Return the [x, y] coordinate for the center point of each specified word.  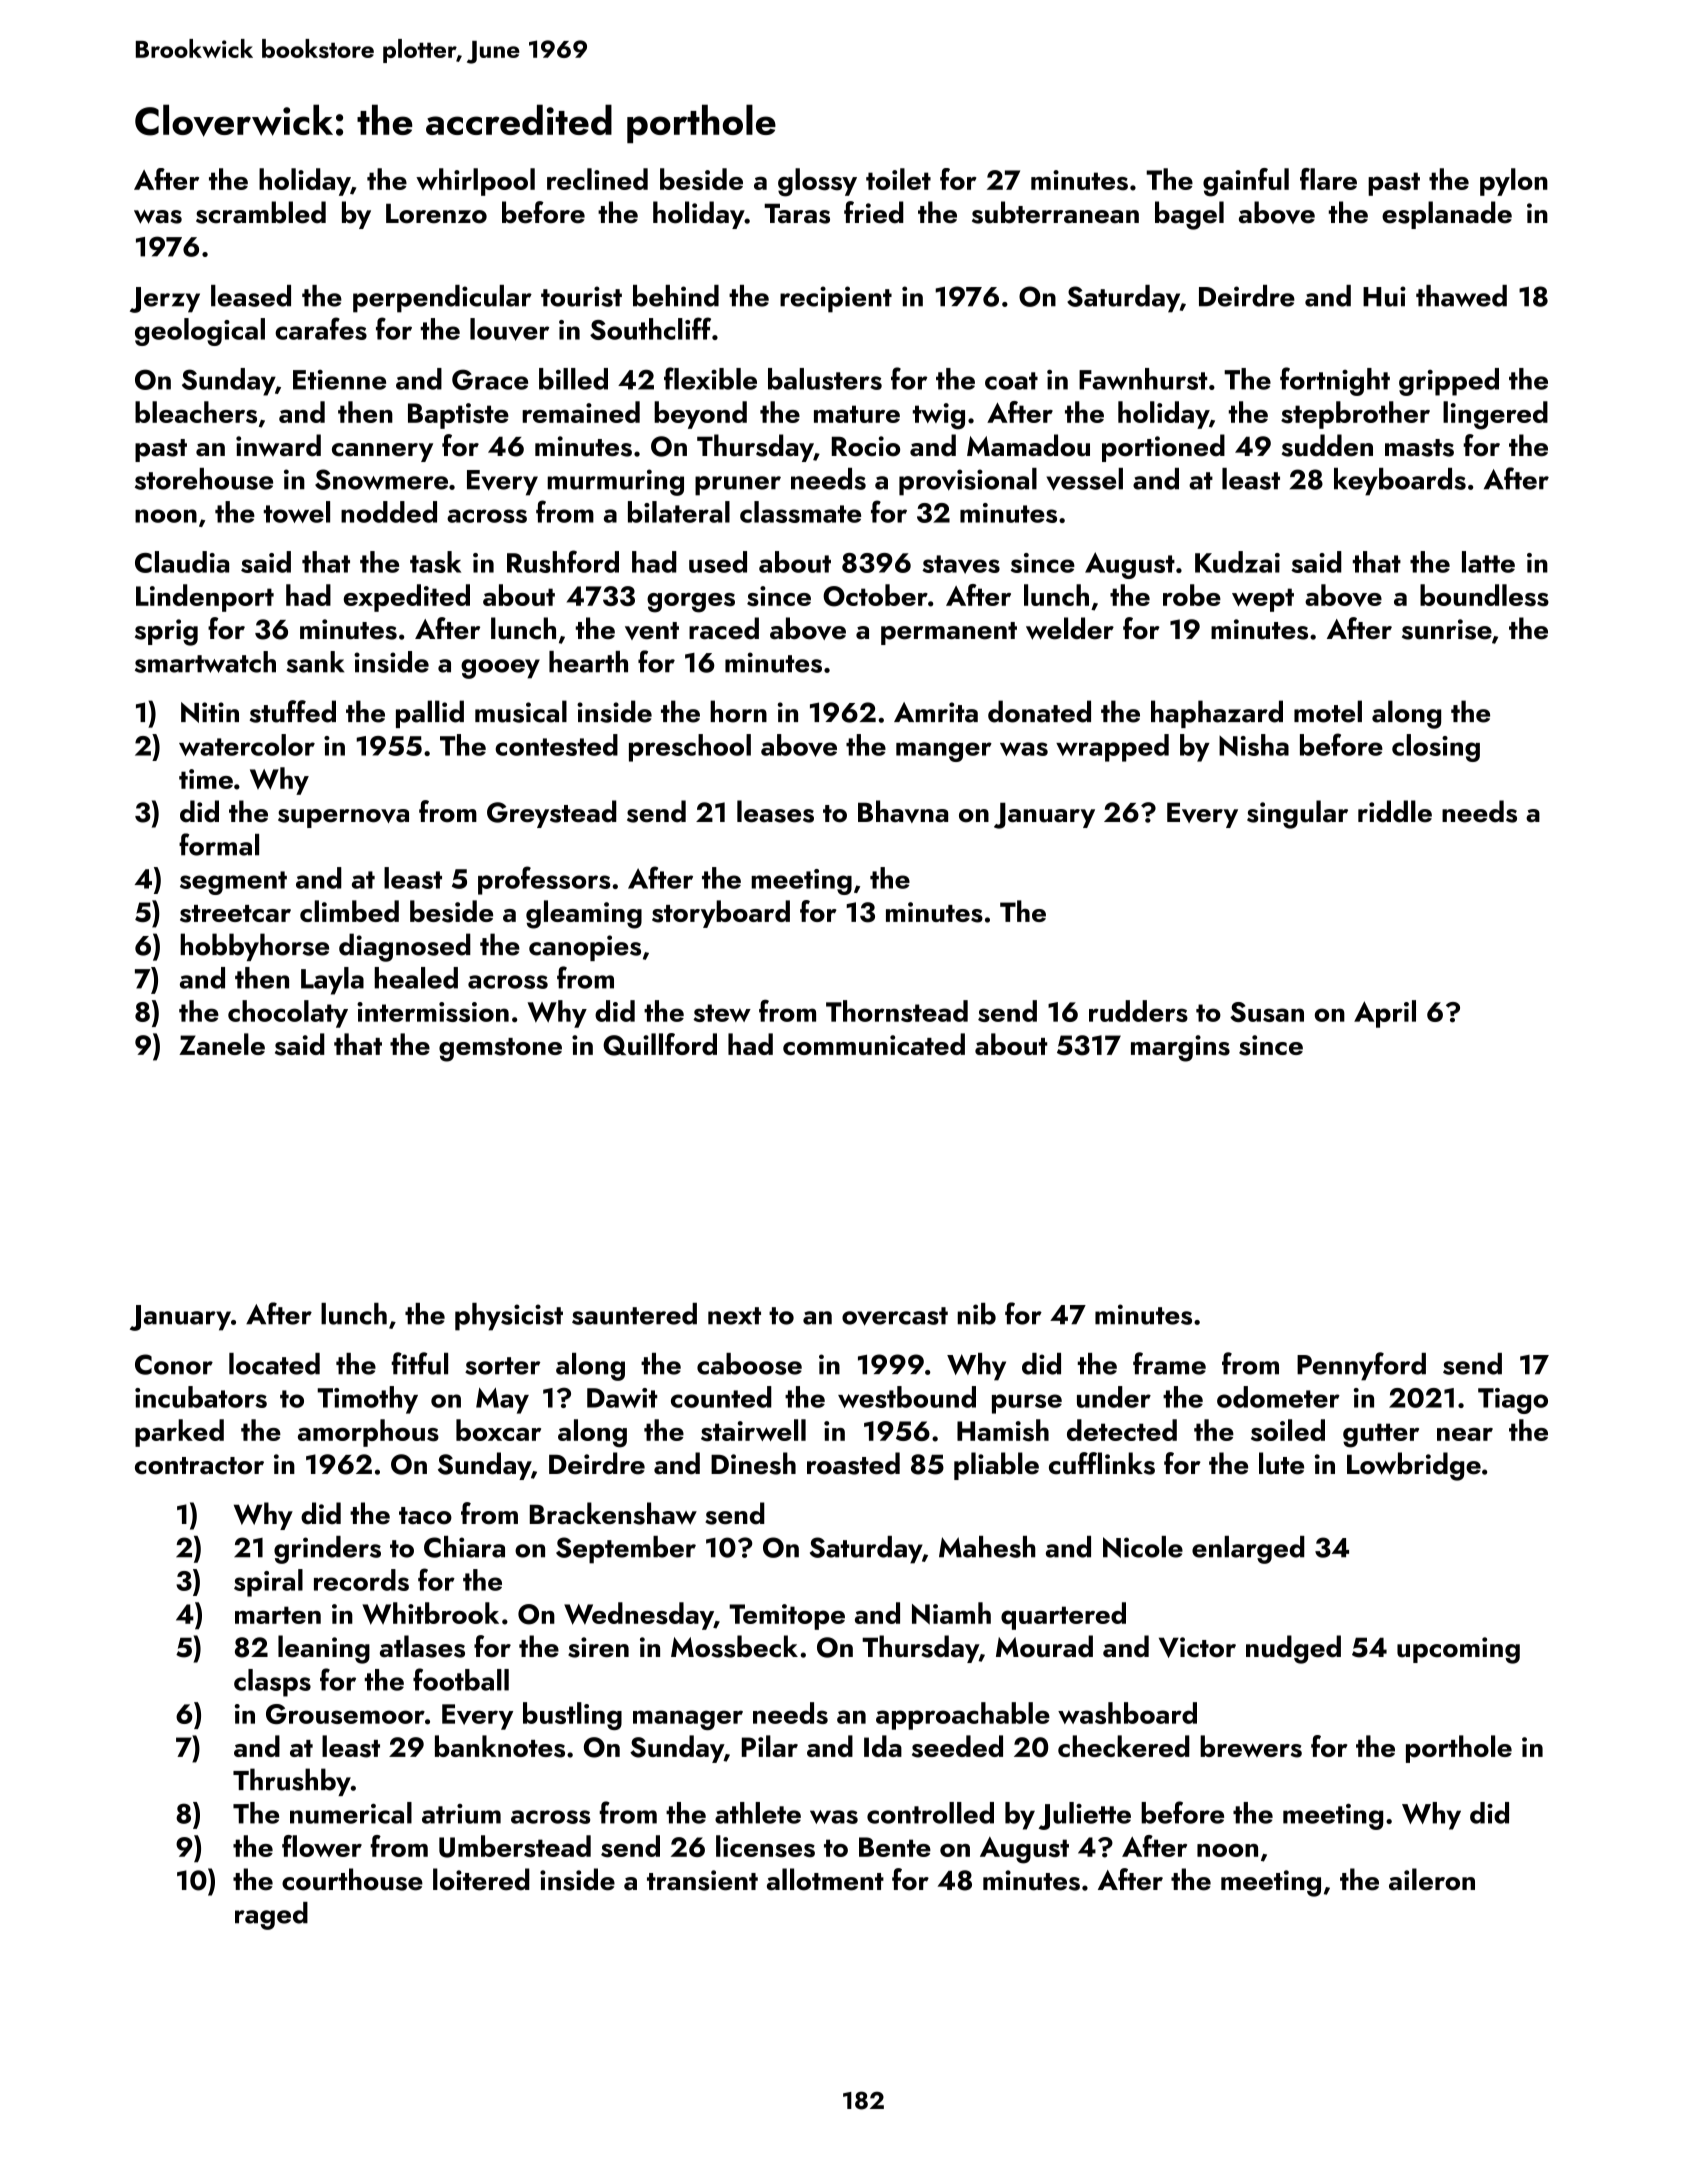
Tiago [1513, 1401]
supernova [343, 818]
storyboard [721, 914]
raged [271, 1916]
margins [1180, 1048]
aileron [1432, 1879]
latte [1488, 562]
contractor [199, 1466]
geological [200, 332]
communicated [874, 1044]
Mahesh [987, 1547]
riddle [1395, 811]
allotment [825, 1879]
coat [1011, 381]
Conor [174, 1364]
